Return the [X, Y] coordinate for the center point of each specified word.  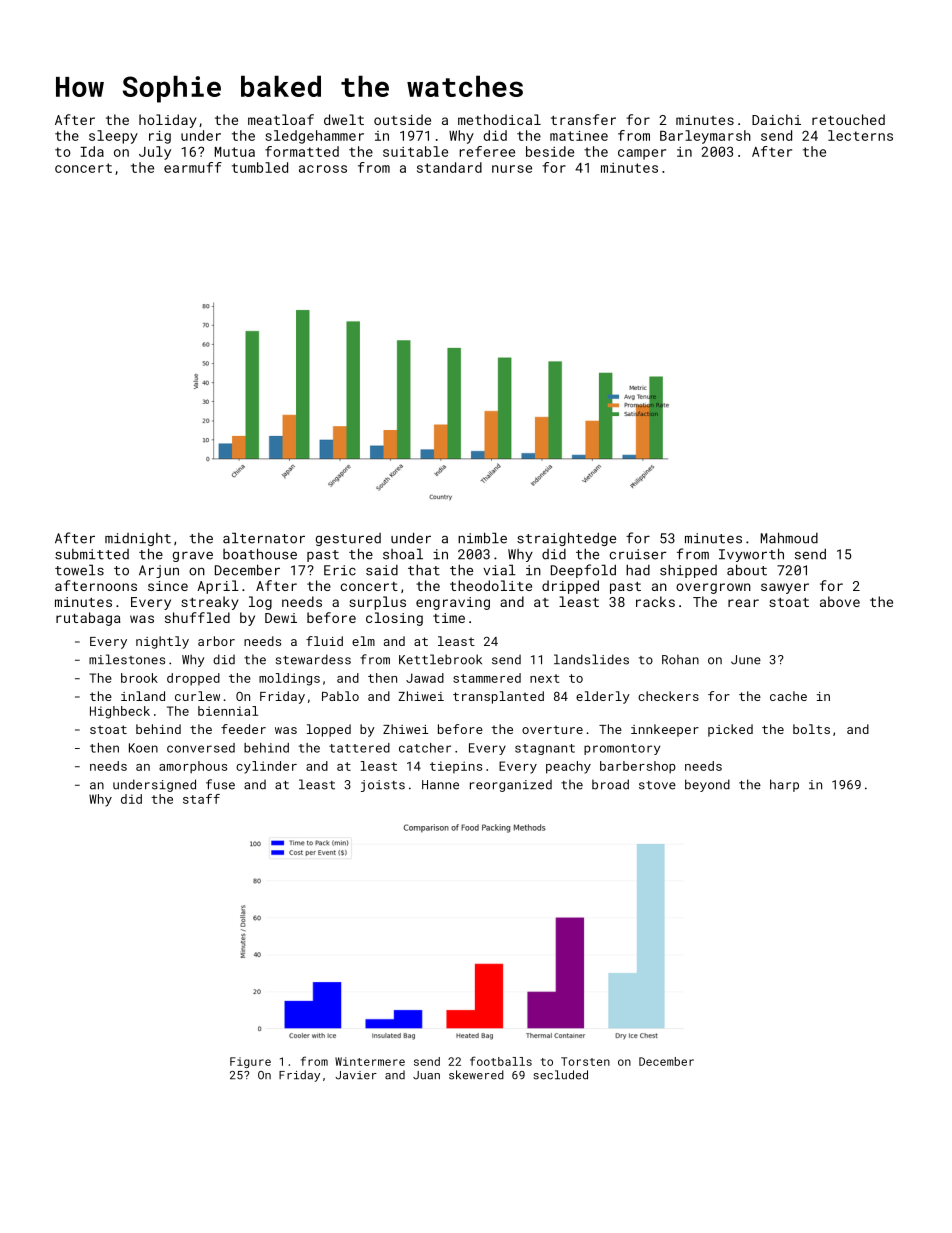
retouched [848, 119]
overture [552, 729]
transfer [583, 119]
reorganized [511, 785]
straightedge [566, 539]
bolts [811, 729]
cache [788, 696]
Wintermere [370, 1061]
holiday [168, 121]
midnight [138, 539]
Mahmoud [789, 538]
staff [201, 799]
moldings [289, 679]
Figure [250, 1062]
